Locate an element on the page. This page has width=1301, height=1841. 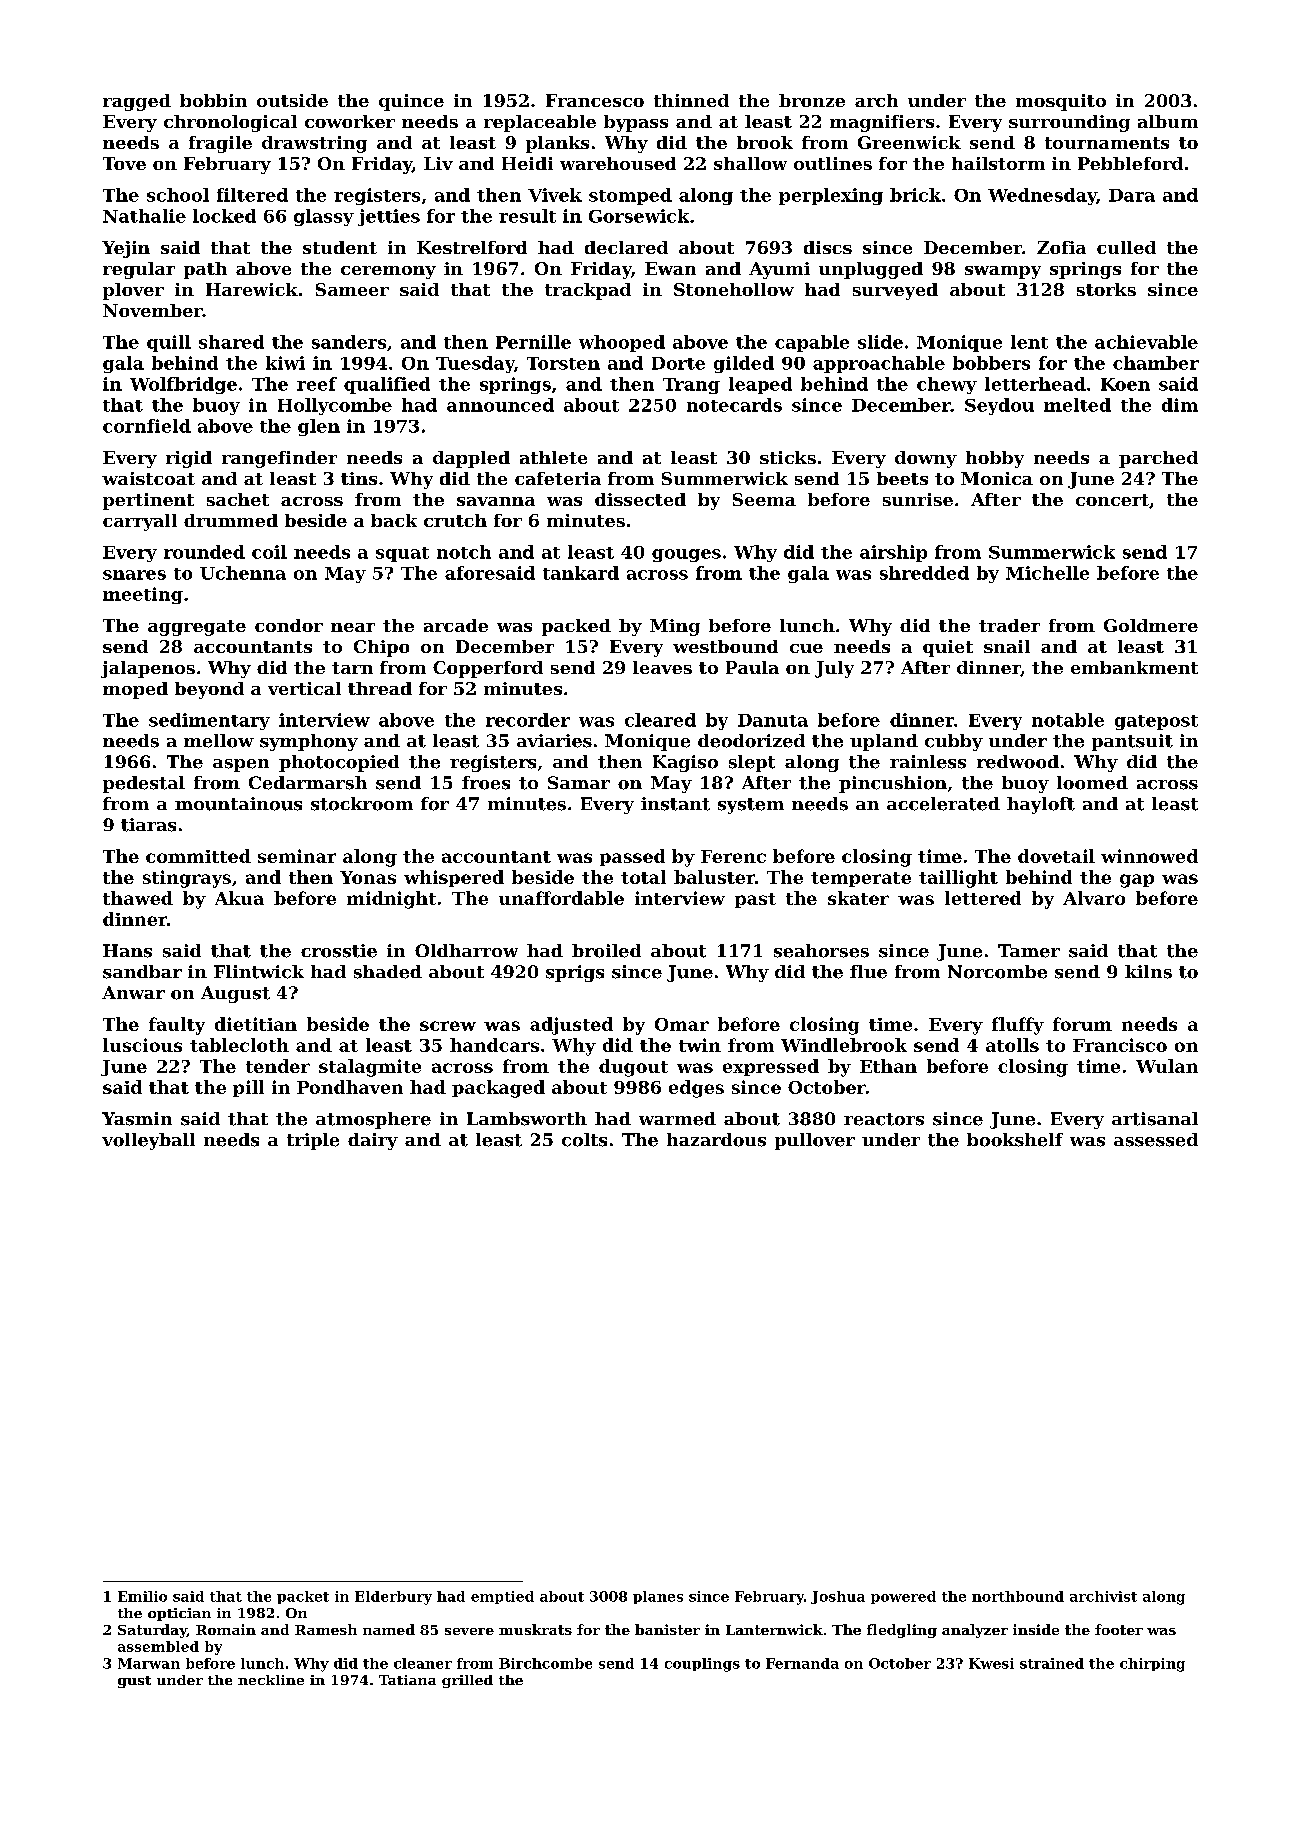
neckline is located at coordinates (271, 1680).
